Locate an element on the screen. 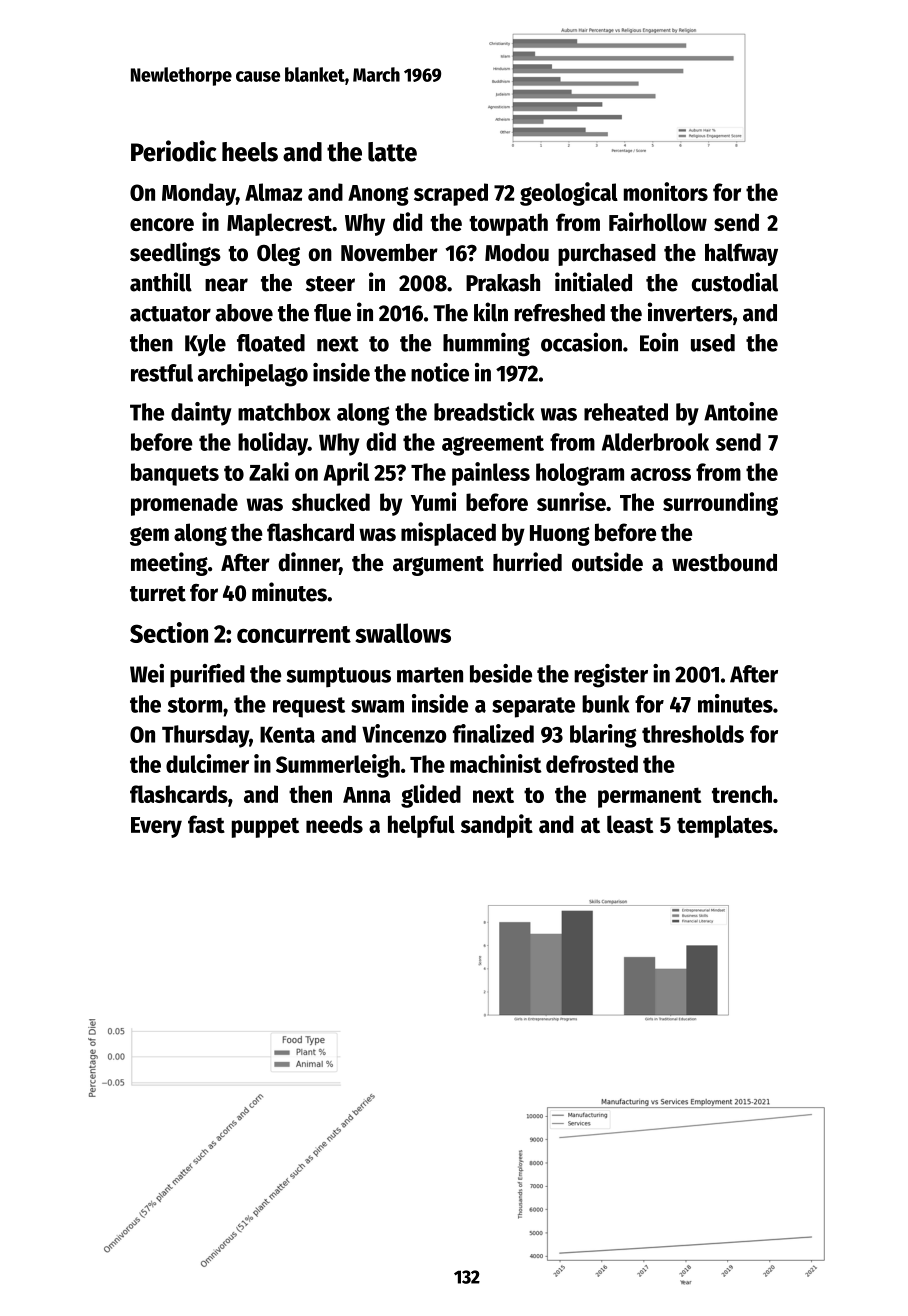  misplaced is located at coordinates (448, 534).
